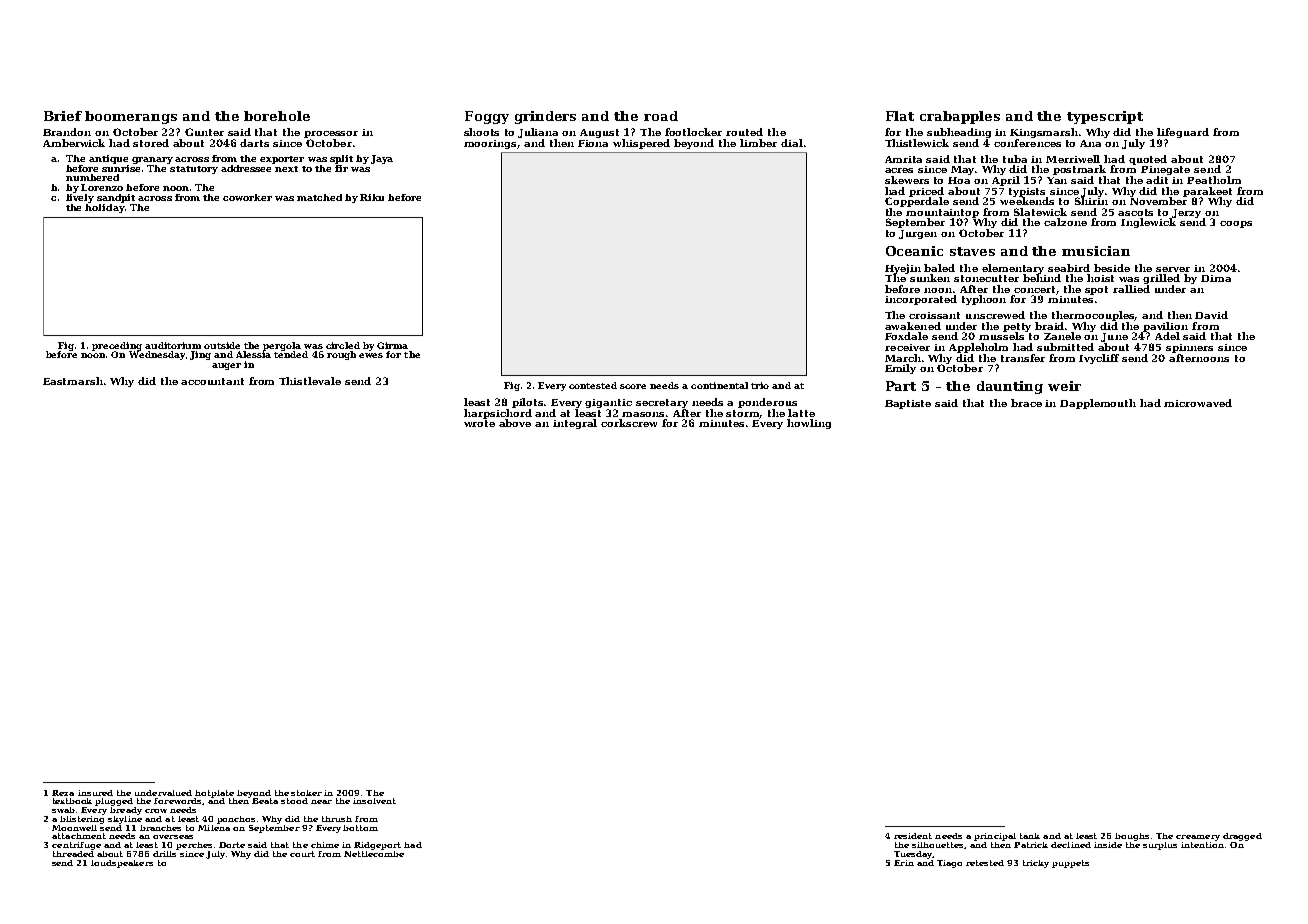 The width and height of the screenshot is (1308, 924). Describe the element at coordinates (222, 345) in the screenshot. I see `outside` at that location.
